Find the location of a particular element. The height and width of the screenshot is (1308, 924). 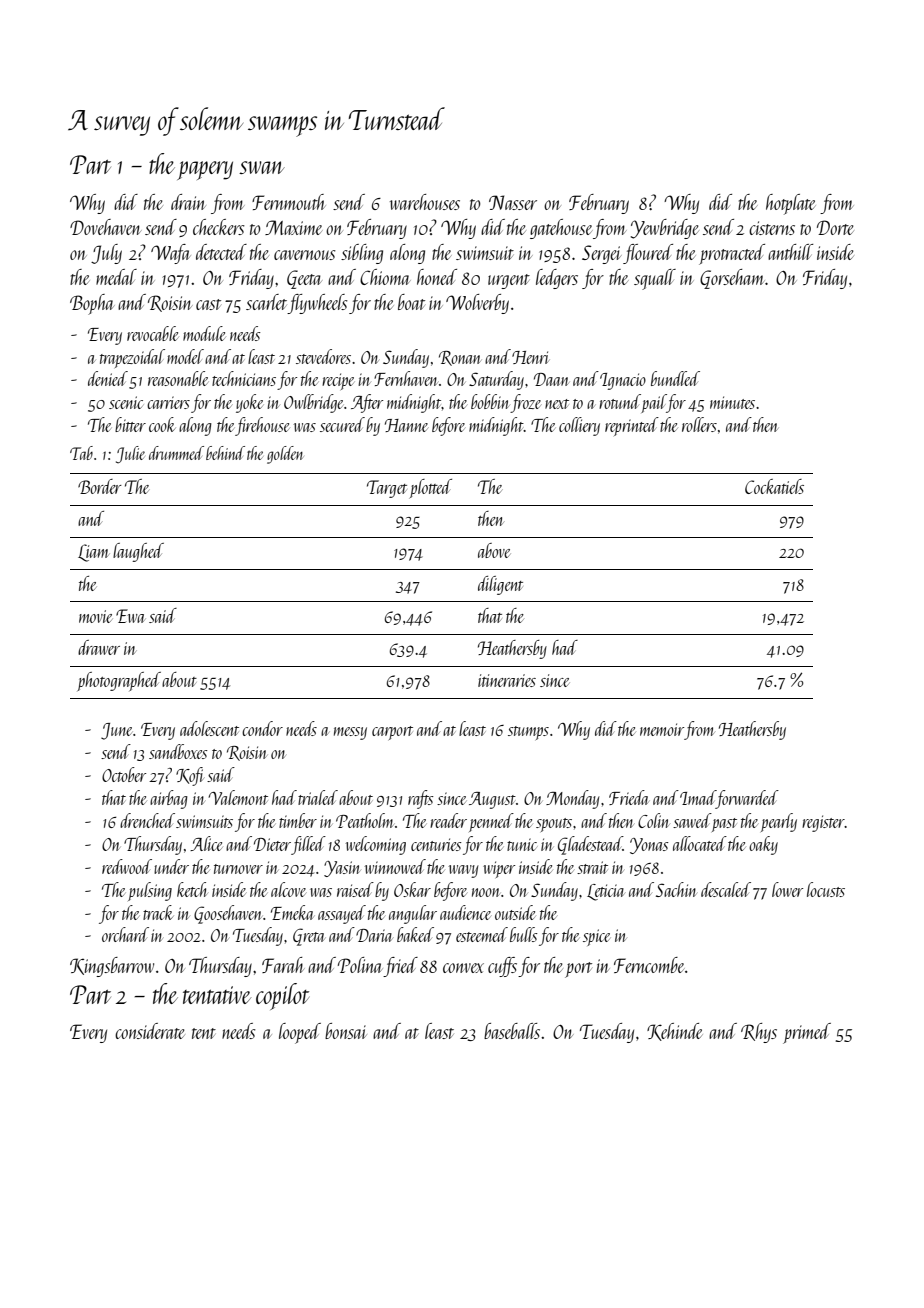

reasonable is located at coordinates (178, 378).
